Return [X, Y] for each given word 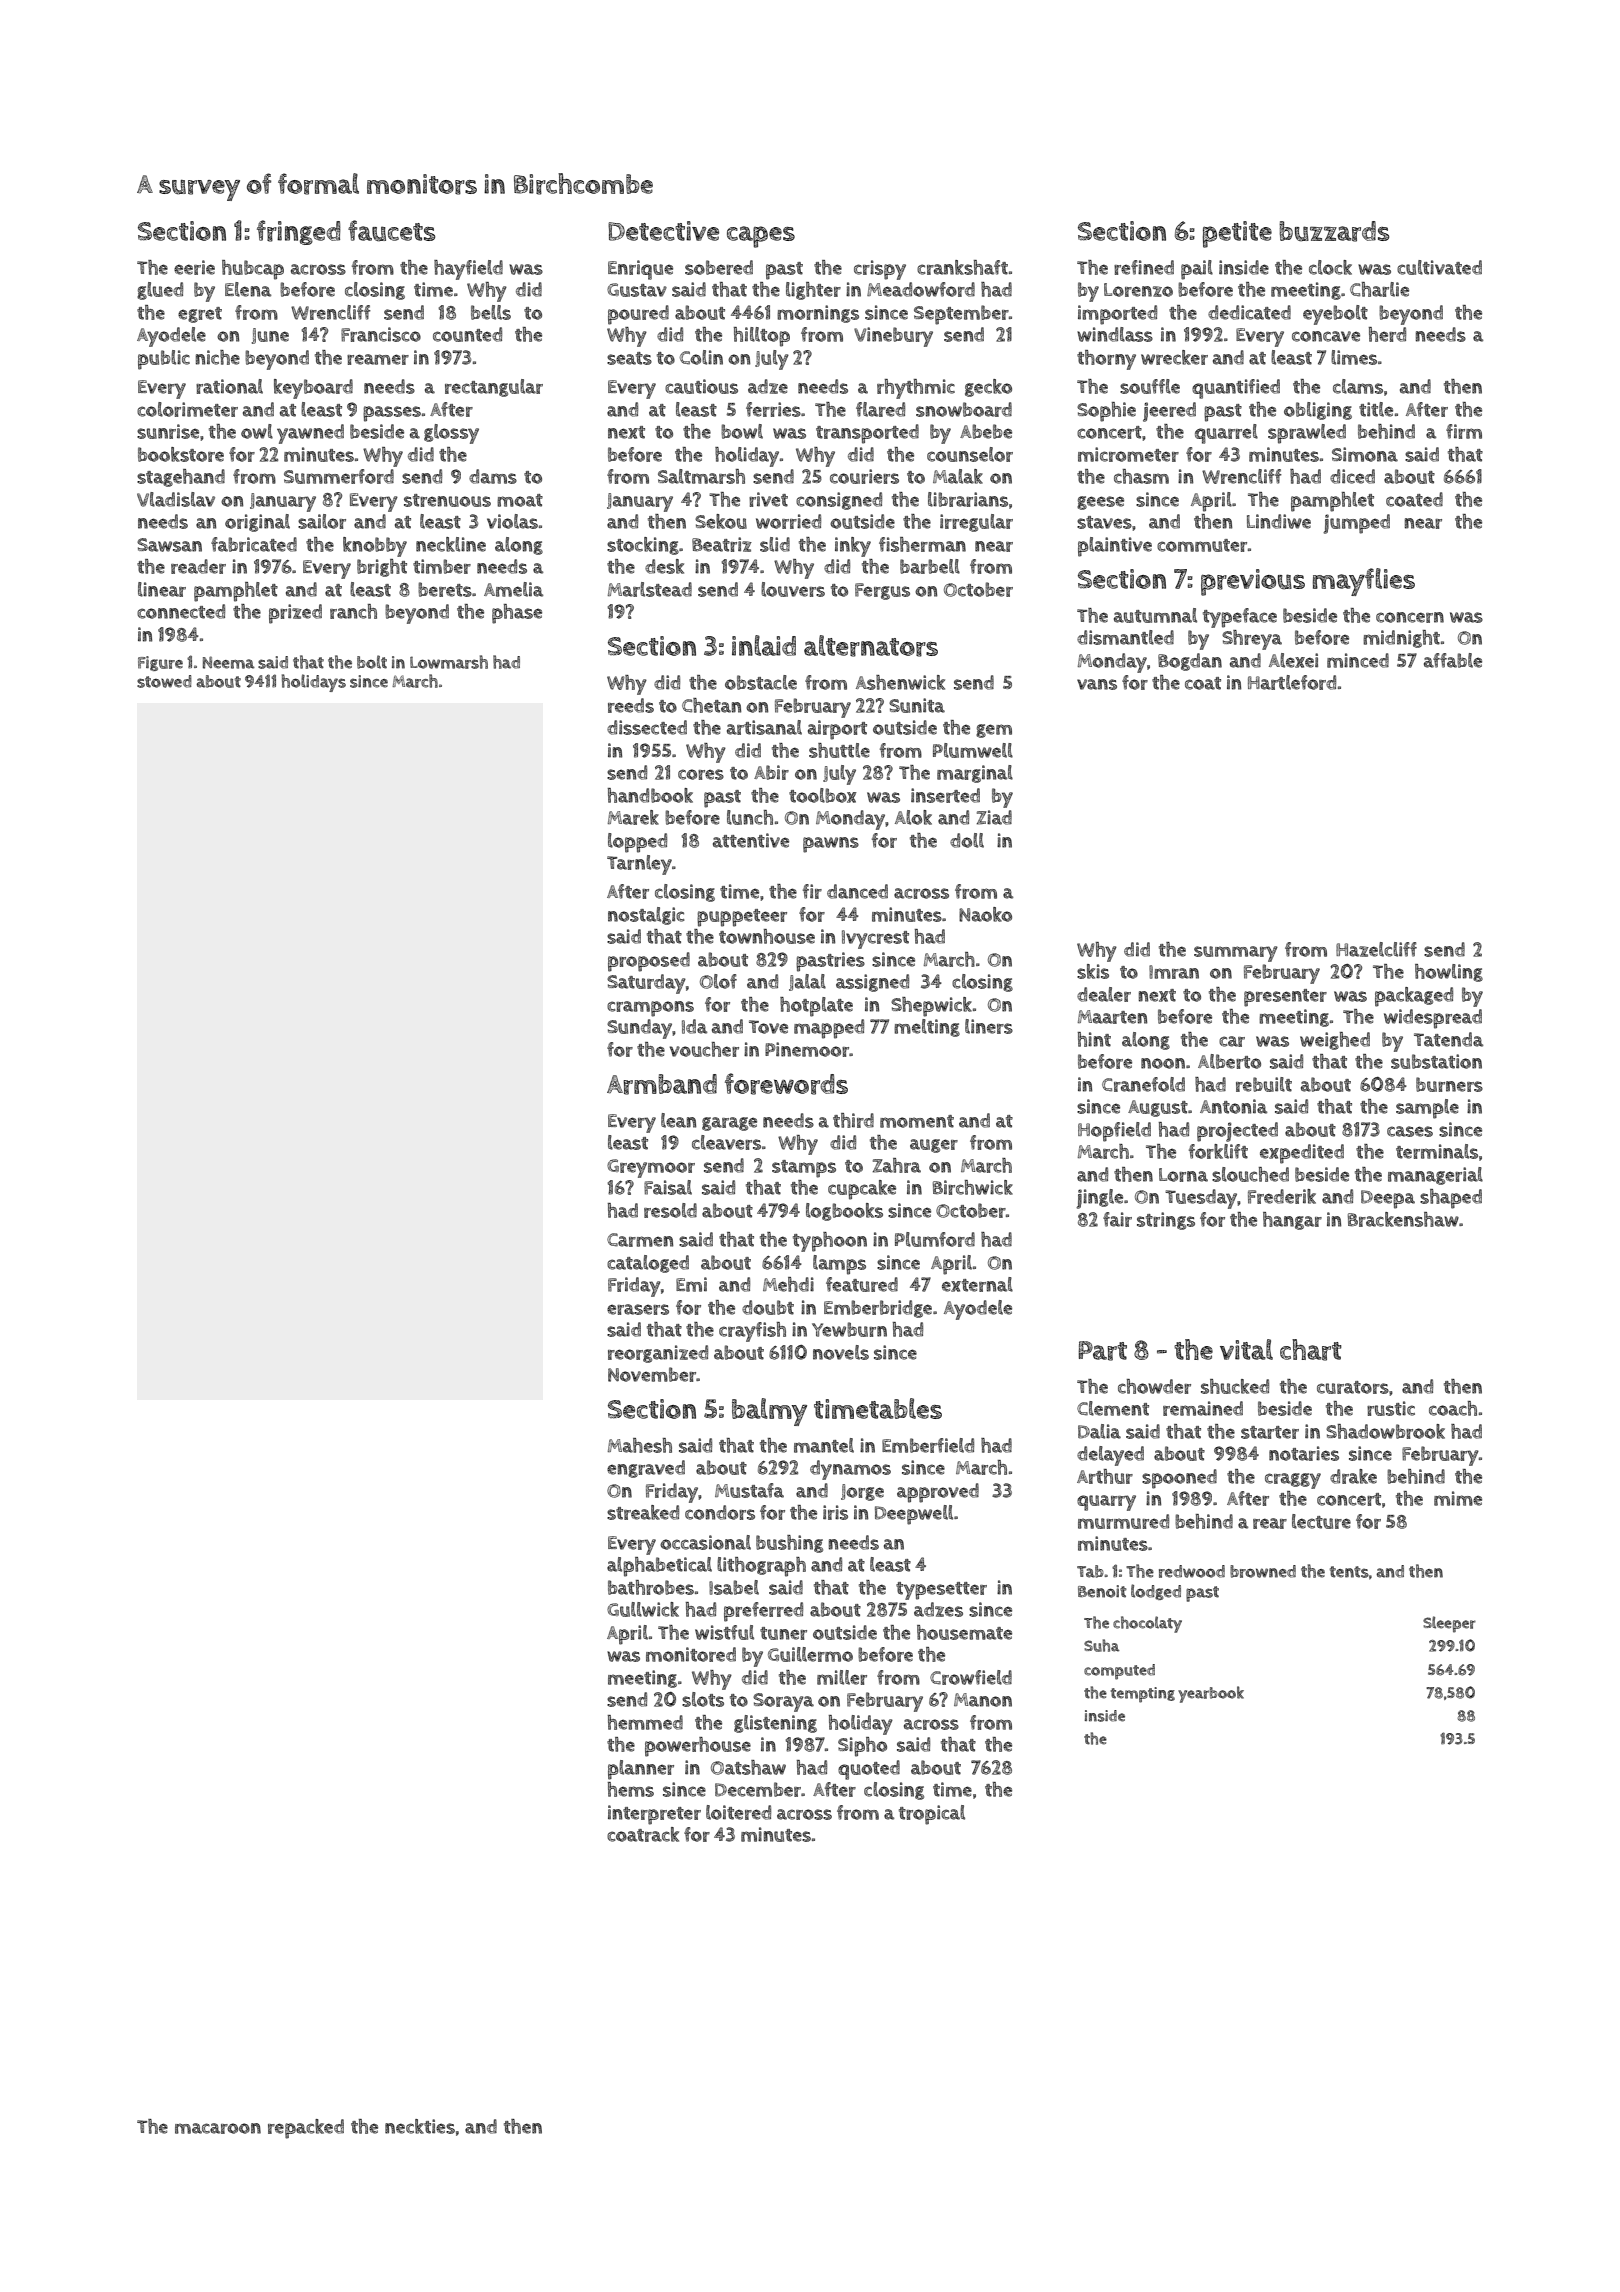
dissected [647, 727]
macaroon [218, 2128]
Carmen [640, 1240]
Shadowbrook [1385, 1431]
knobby [375, 547]
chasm [1141, 476]
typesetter [941, 1591]
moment [917, 1121]
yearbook [1211, 1694]
